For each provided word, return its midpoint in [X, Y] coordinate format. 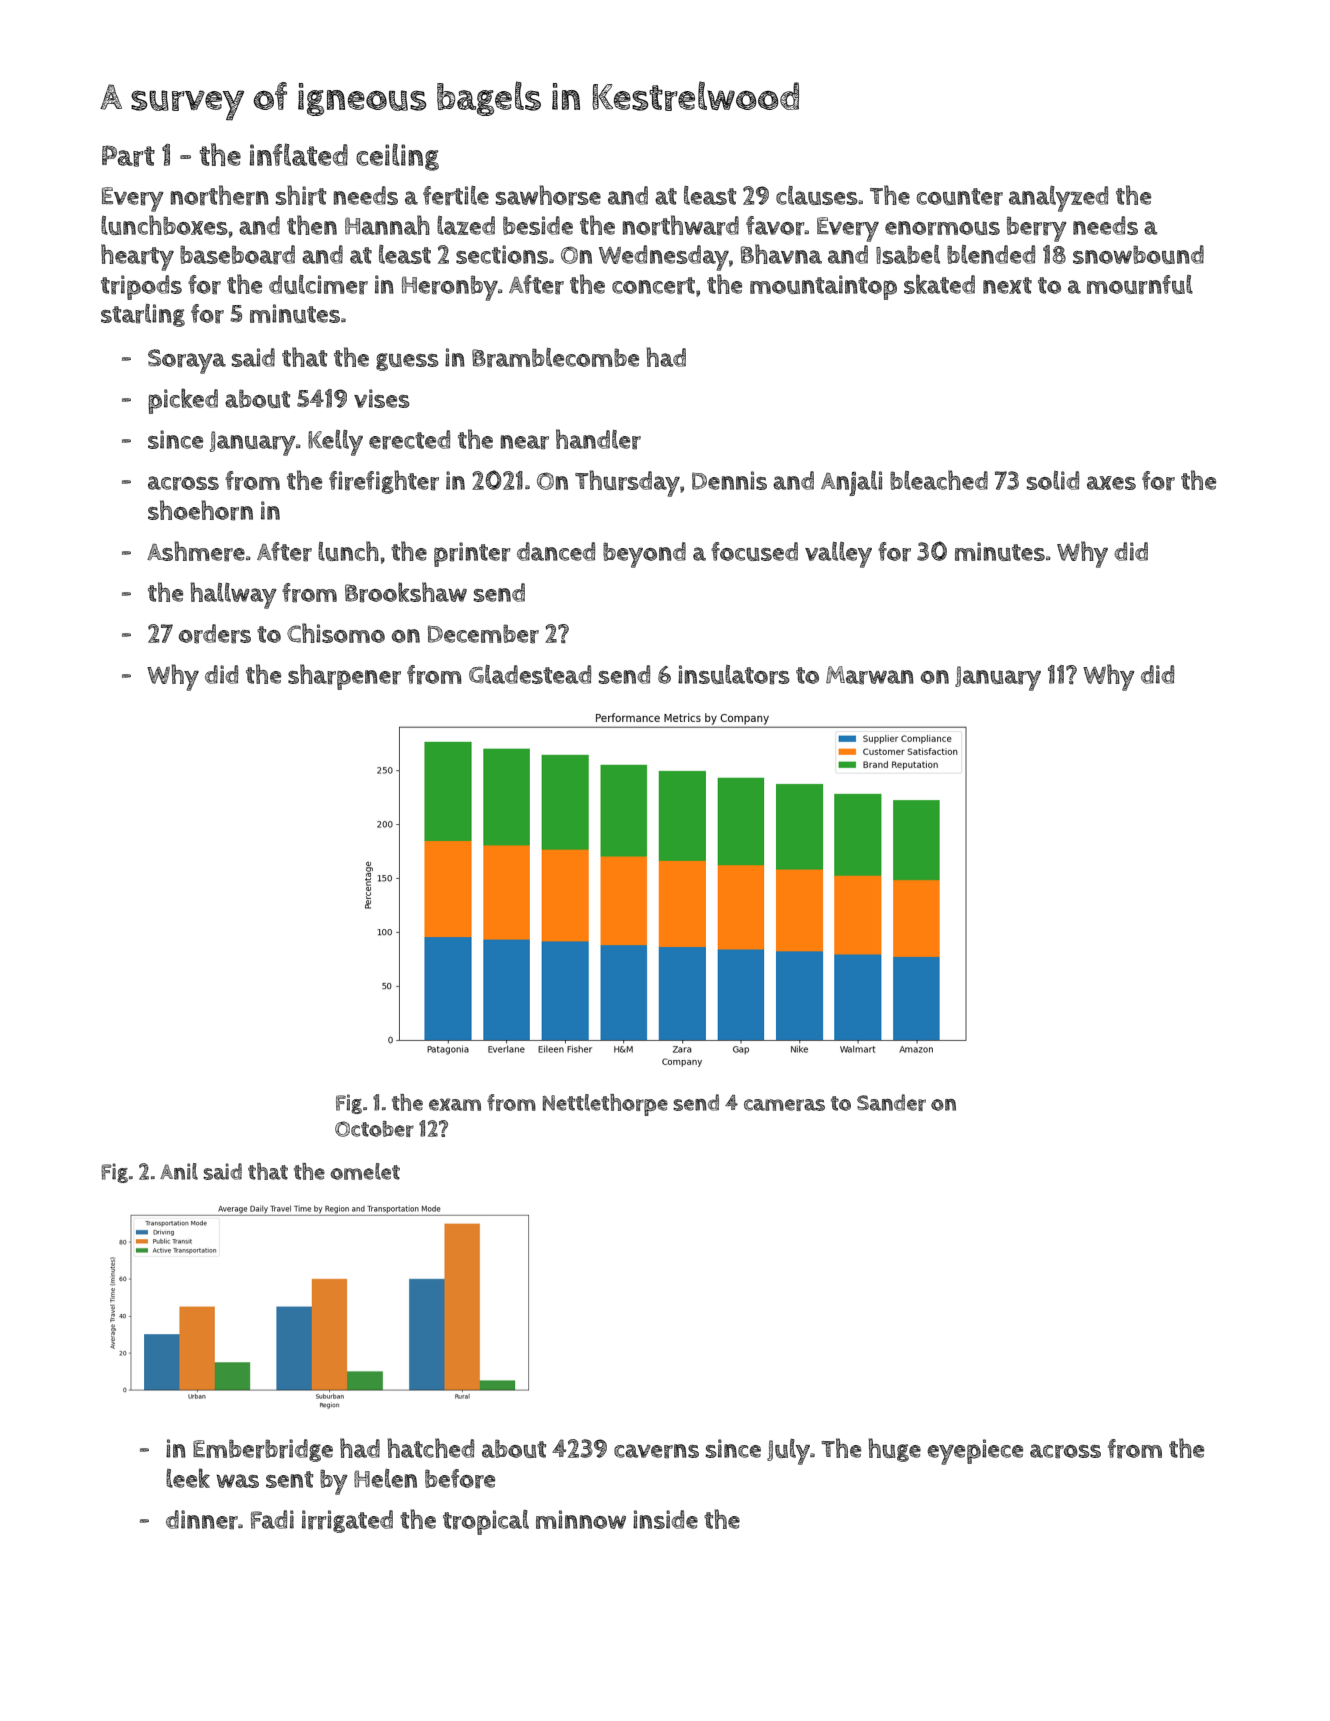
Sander [891, 1102]
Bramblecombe [555, 358]
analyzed [1058, 199]
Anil [179, 1171]
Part [128, 156]
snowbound [1138, 254]
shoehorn [200, 510]
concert [653, 286]
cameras [784, 1105]
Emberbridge [263, 1450]
